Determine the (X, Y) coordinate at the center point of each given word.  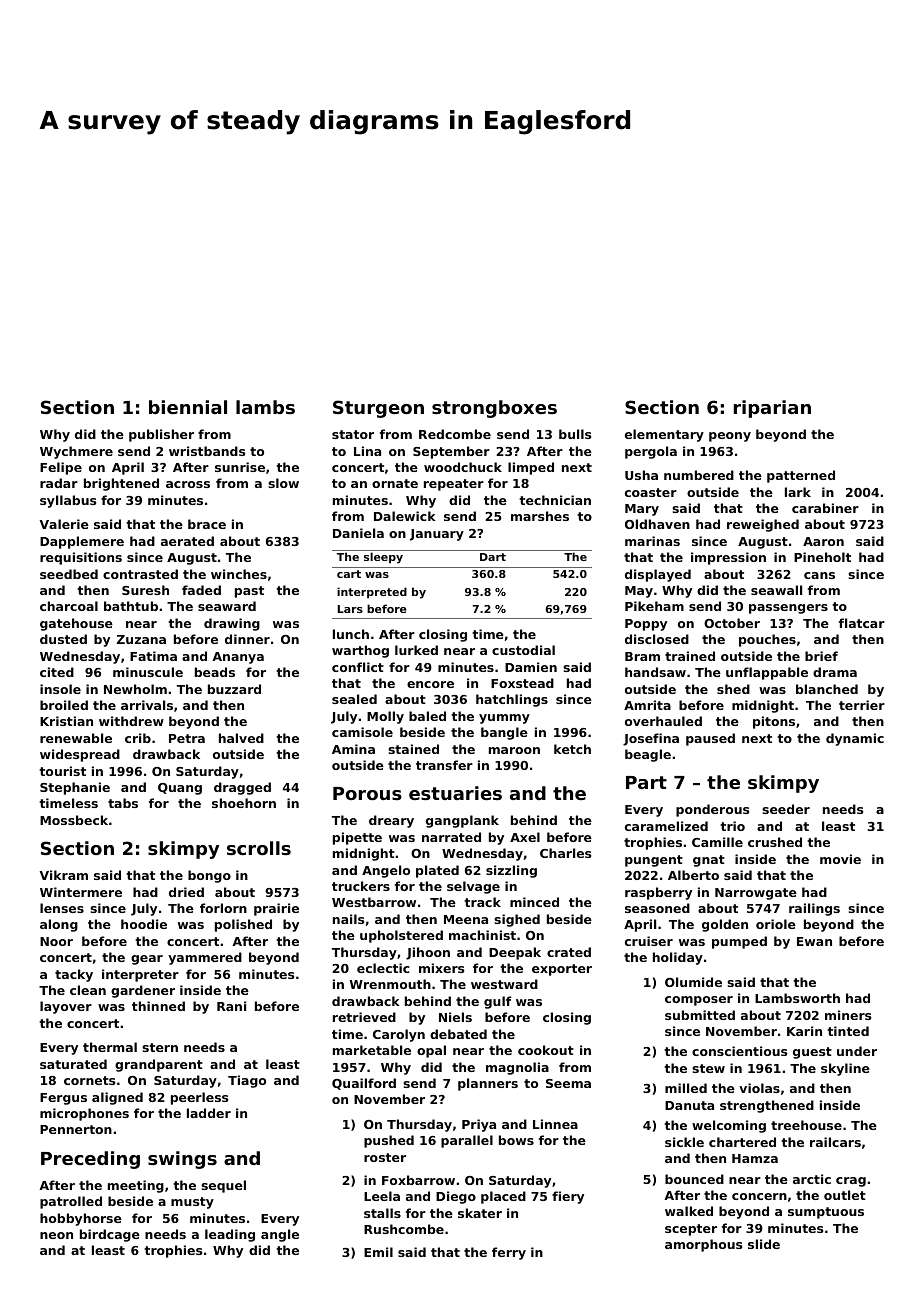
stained (413, 749)
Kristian (66, 721)
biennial (188, 407)
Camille (717, 842)
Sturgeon (378, 409)
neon (56, 1235)
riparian (772, 409)
